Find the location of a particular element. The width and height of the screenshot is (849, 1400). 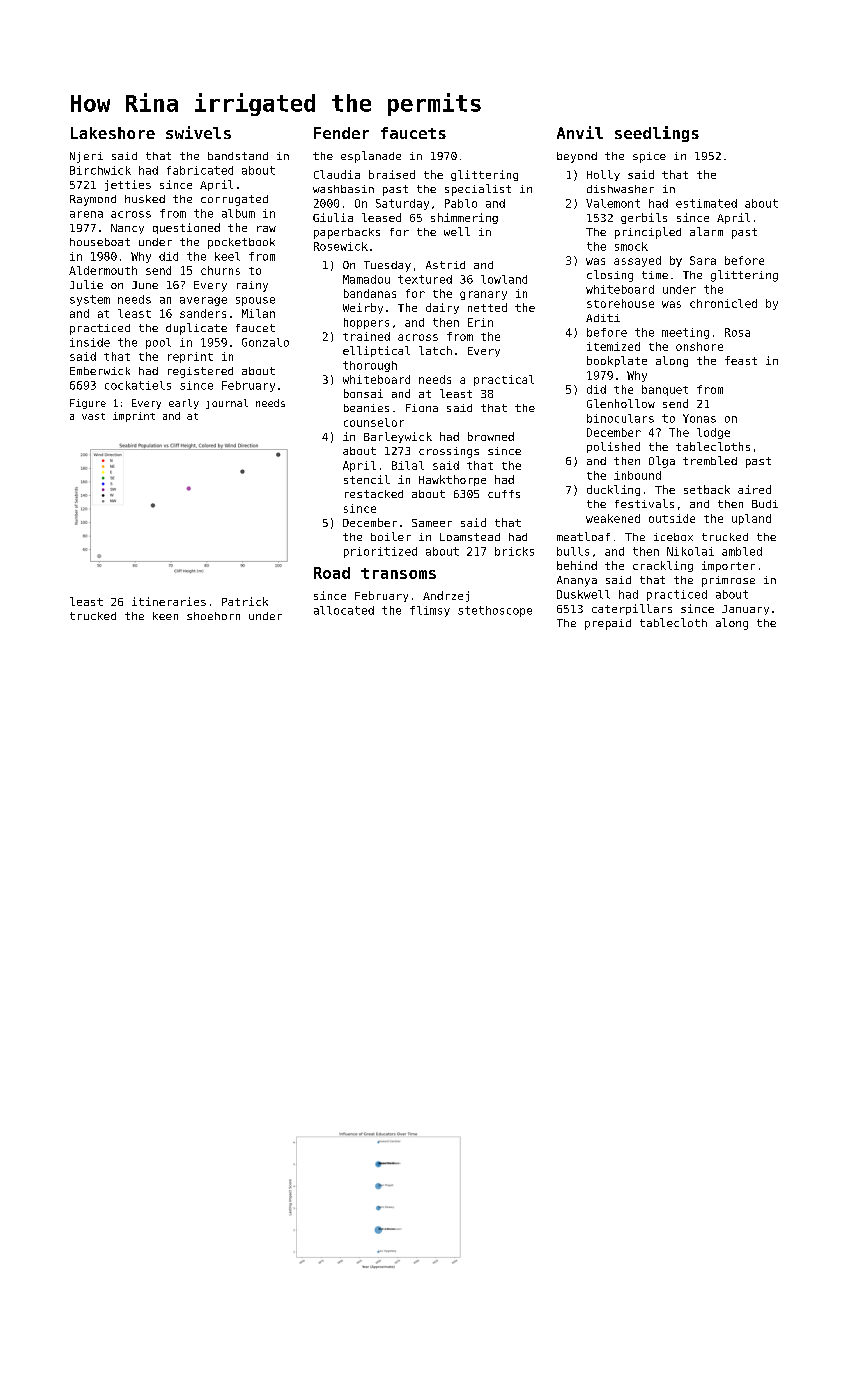

netted is located at coordinates (487, 307).
